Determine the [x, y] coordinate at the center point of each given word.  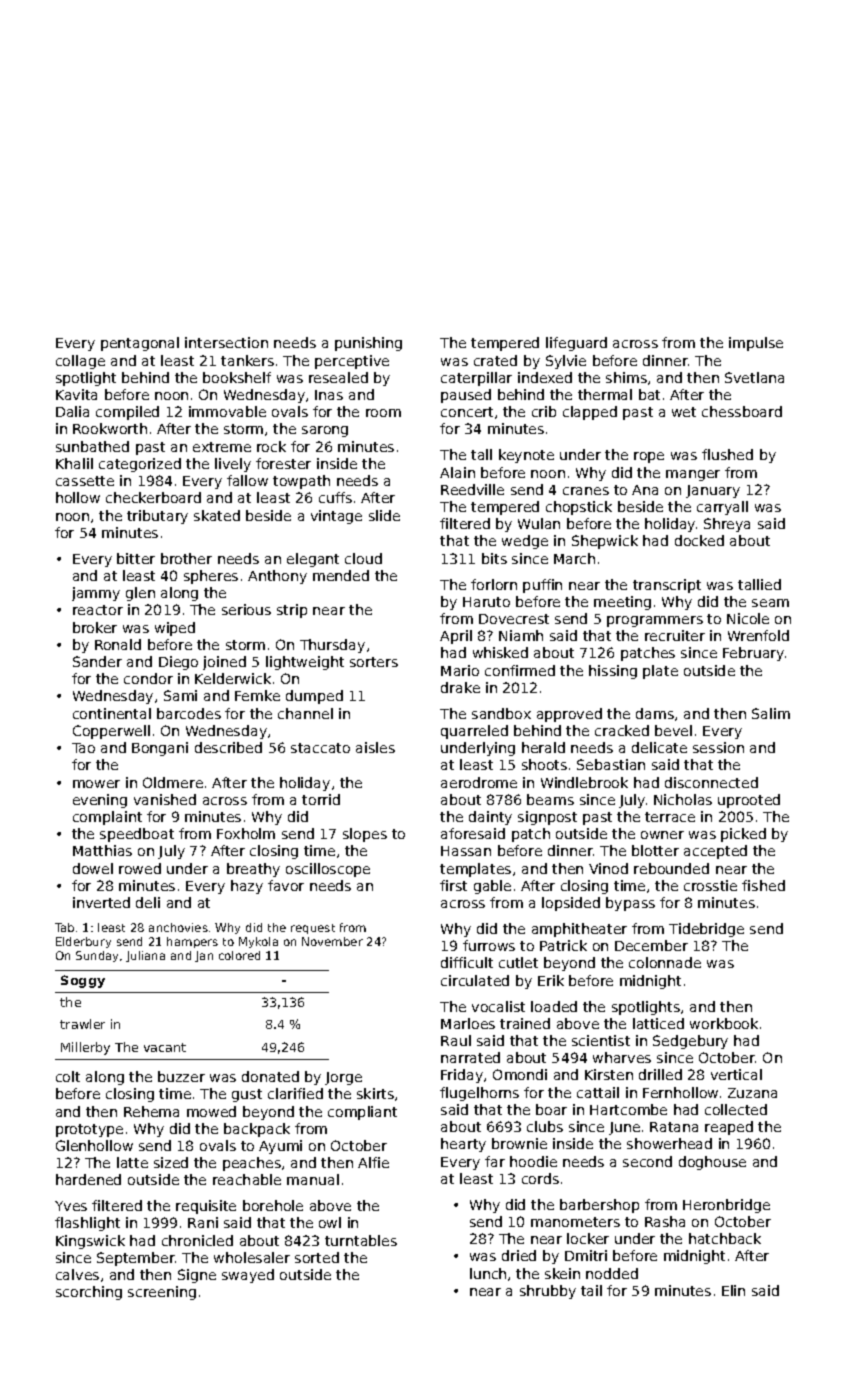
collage [80, 362]
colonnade [665, 962]
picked [743, 835]
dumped [314, 697]
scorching [89, 1293]
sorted [317, 1257]
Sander [97, 661]
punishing [368, 344]
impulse [756, 344]
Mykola [258, 942]
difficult [467, 962]
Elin [733, 1290]
